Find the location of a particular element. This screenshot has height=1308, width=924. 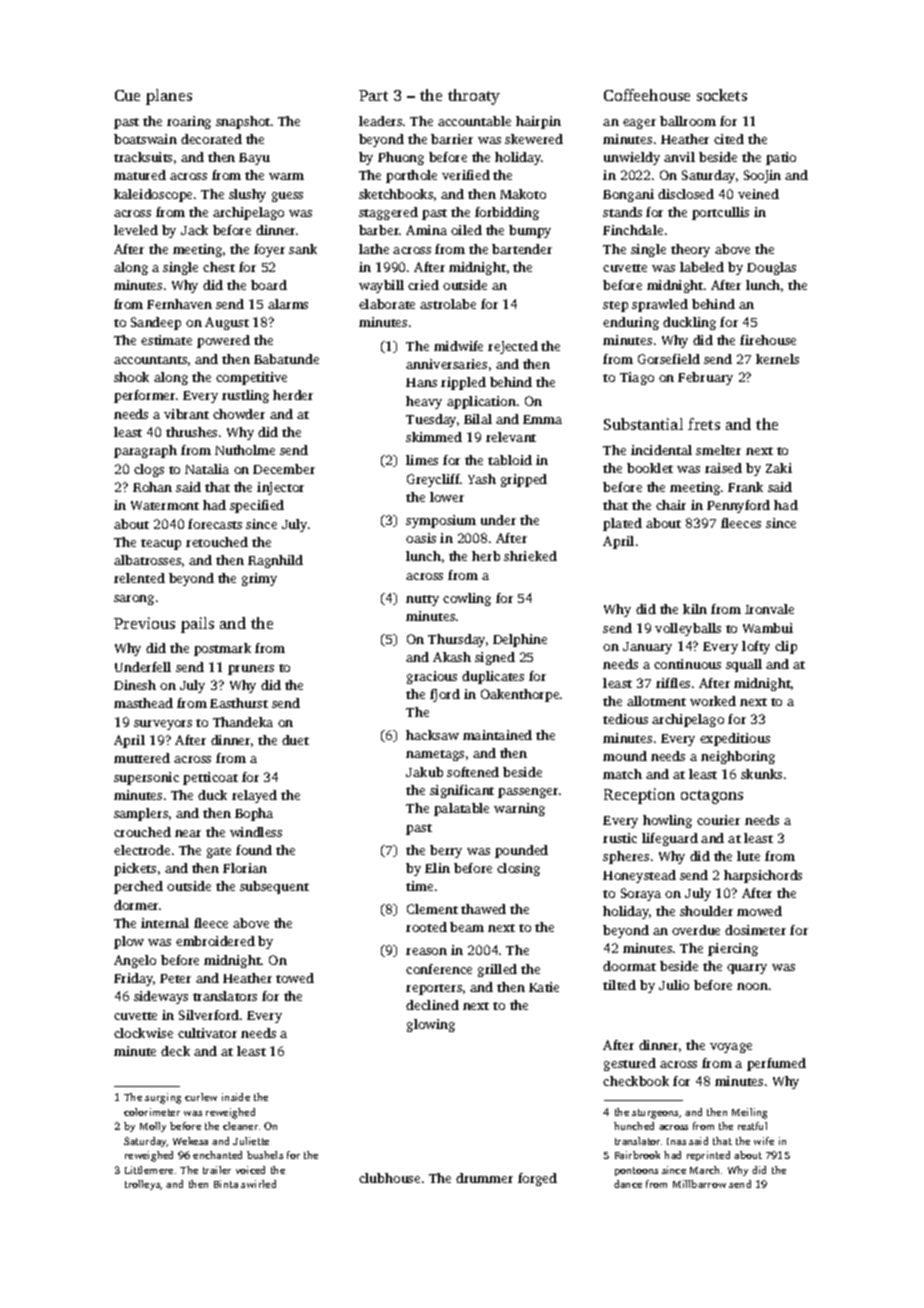

lifeguard is located at coordinates (670, 839).
